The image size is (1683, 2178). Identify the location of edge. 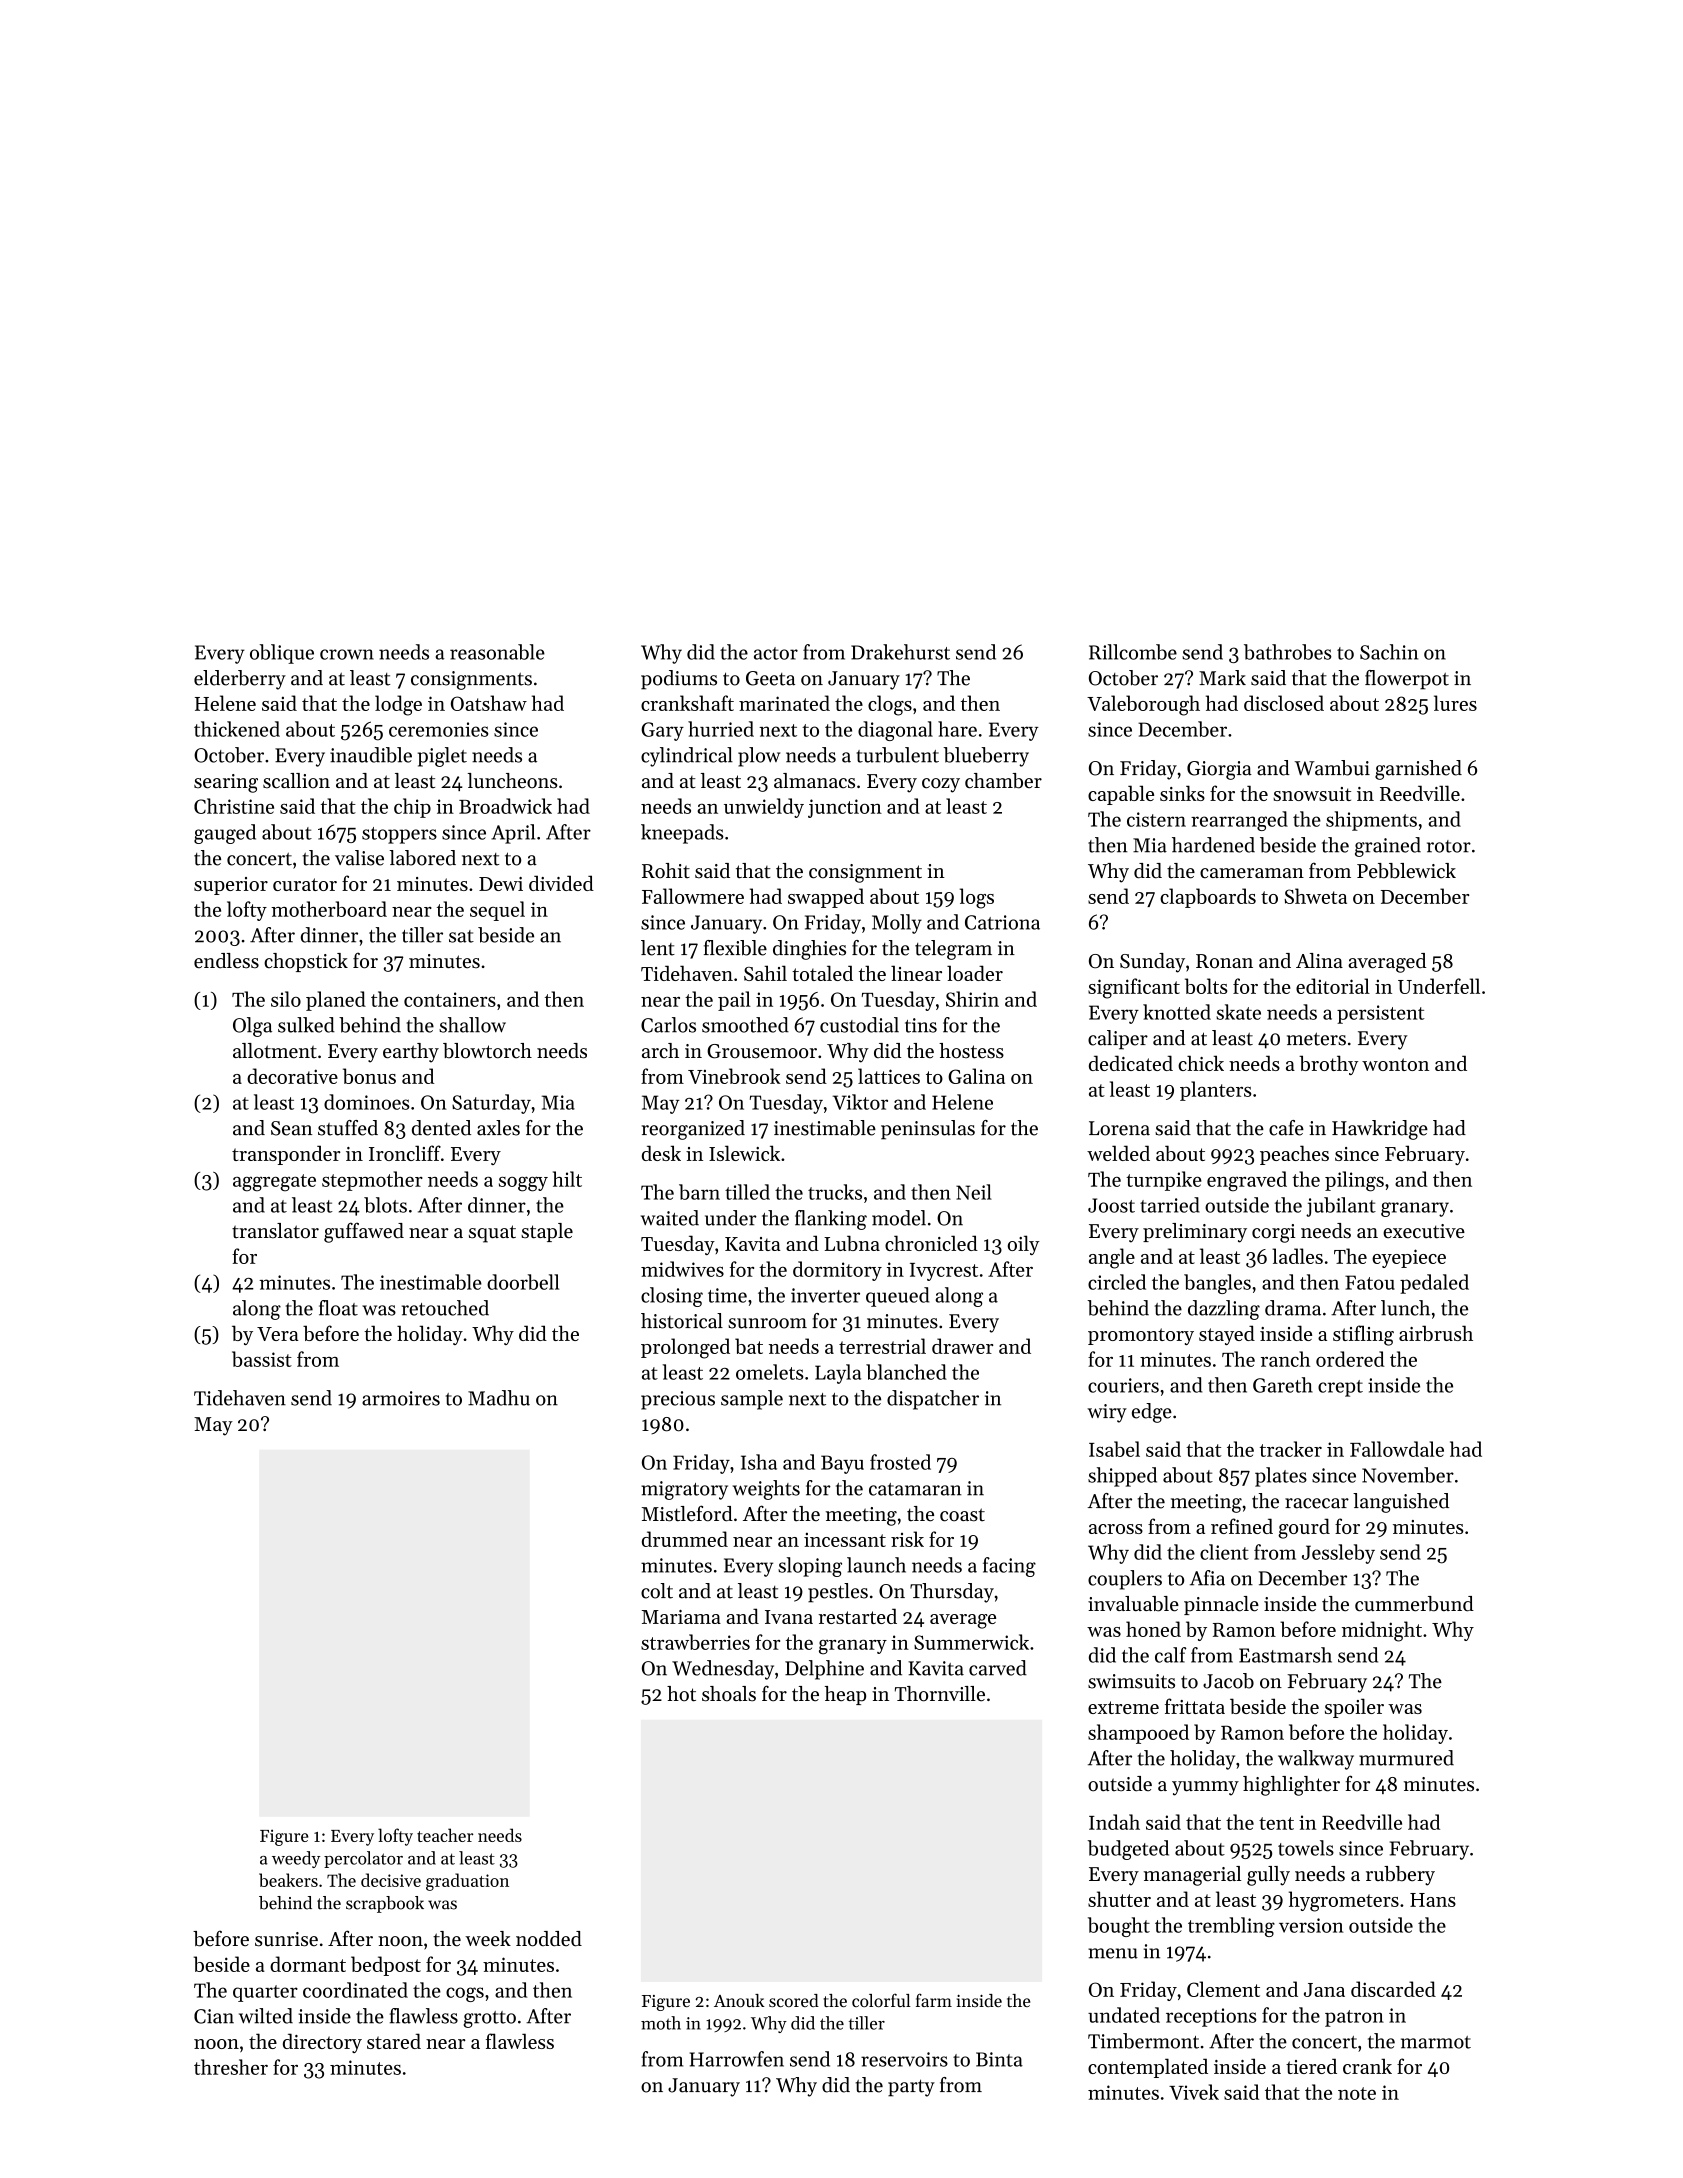
(1152, 1413).
